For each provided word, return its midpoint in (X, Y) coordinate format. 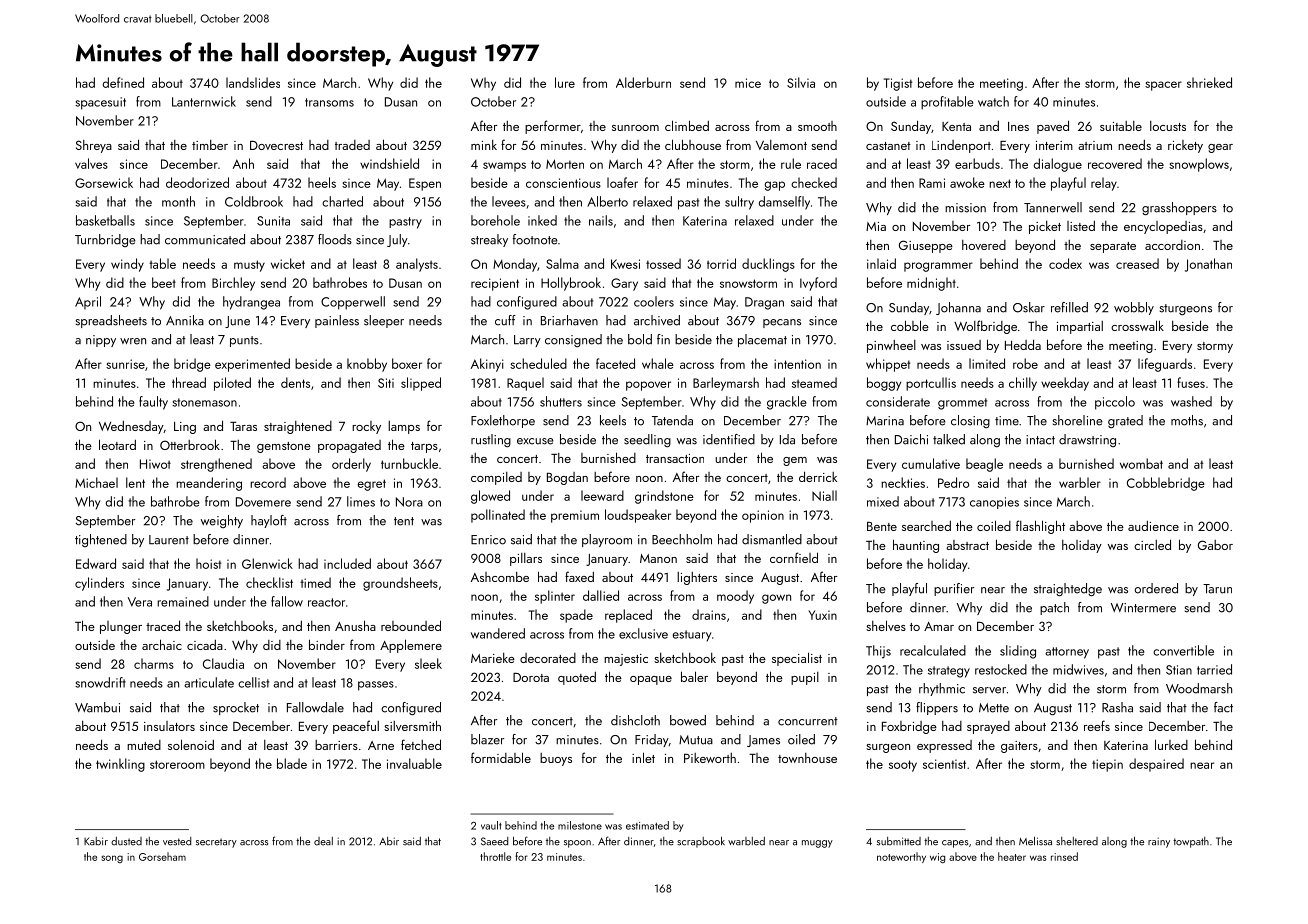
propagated (349, 446)
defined (123, 82)
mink (484, 145)
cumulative (931, 463)
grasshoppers (1179, 209)
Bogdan (567, 478)
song (112, 859)
